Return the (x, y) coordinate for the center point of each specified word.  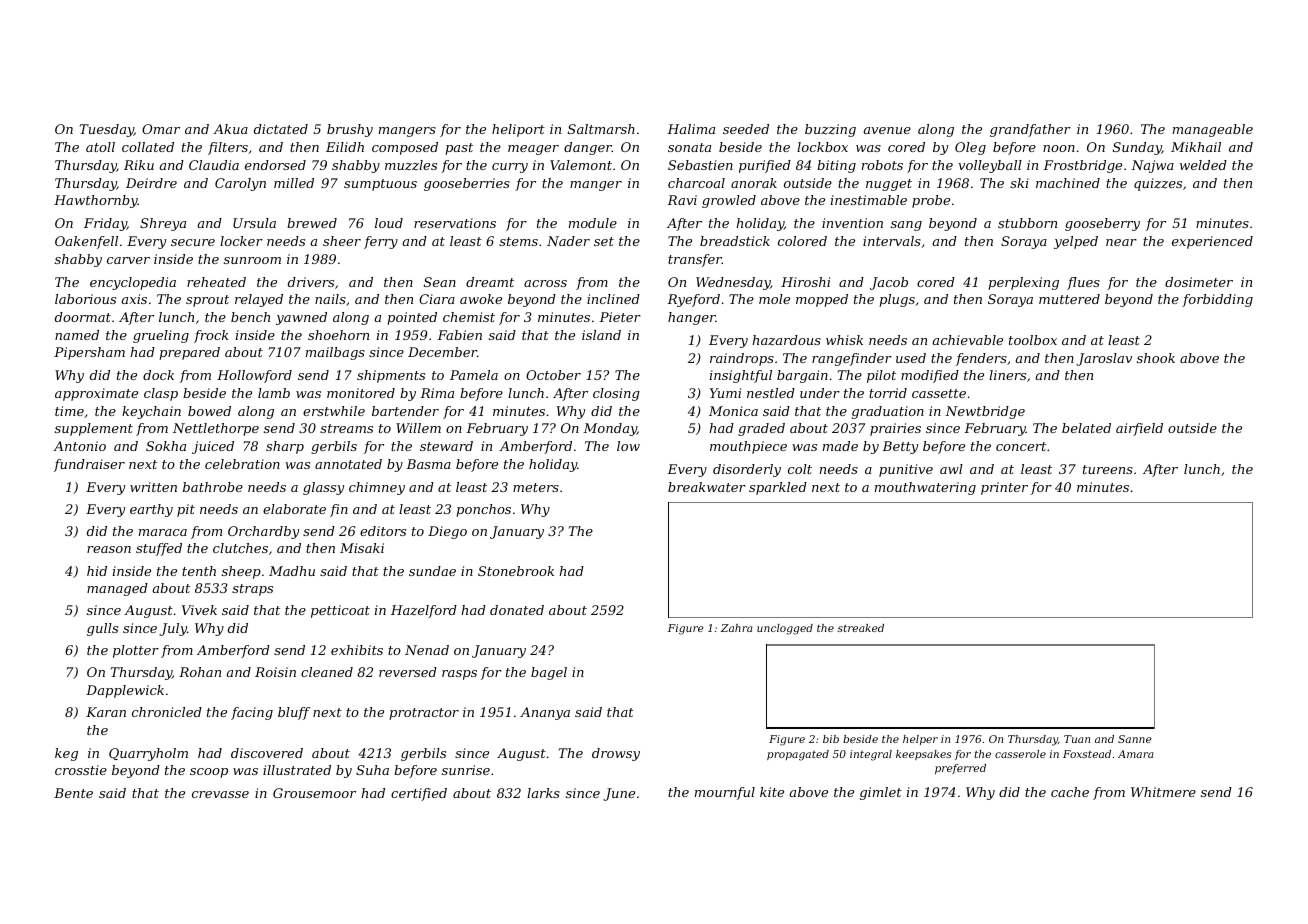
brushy (350, 130)
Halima (691, 129)
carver (128, 260)
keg (66, 754)
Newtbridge (985, 412)
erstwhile (334, 411)
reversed (408, 672)
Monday (610, 429)
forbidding (1217, 300)
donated (517, 610)
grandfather (1030, 130)
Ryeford (693, 300)
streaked (861, 628)
